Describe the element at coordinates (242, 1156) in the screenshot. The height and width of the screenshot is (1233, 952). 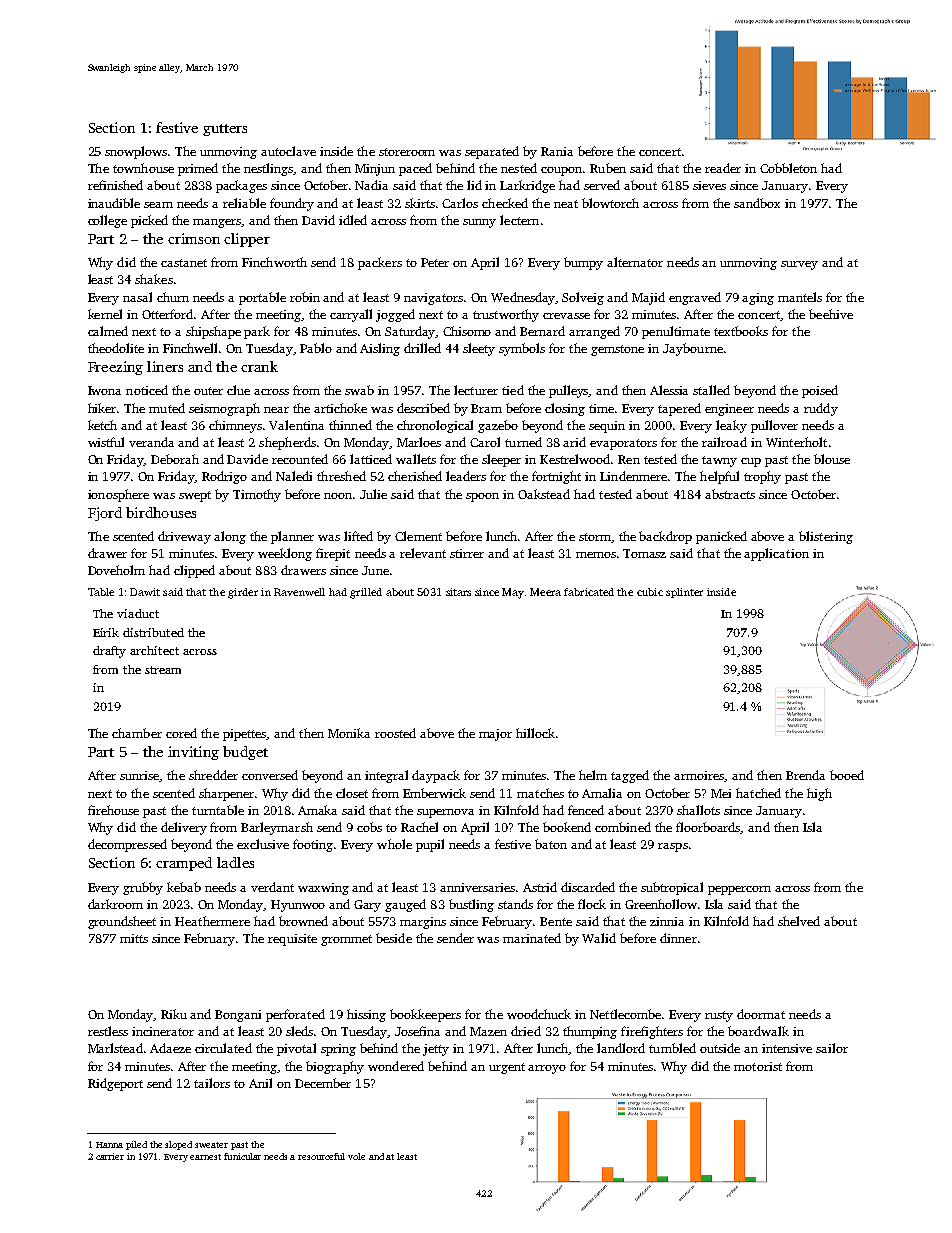
I see `funicular` at that location.
